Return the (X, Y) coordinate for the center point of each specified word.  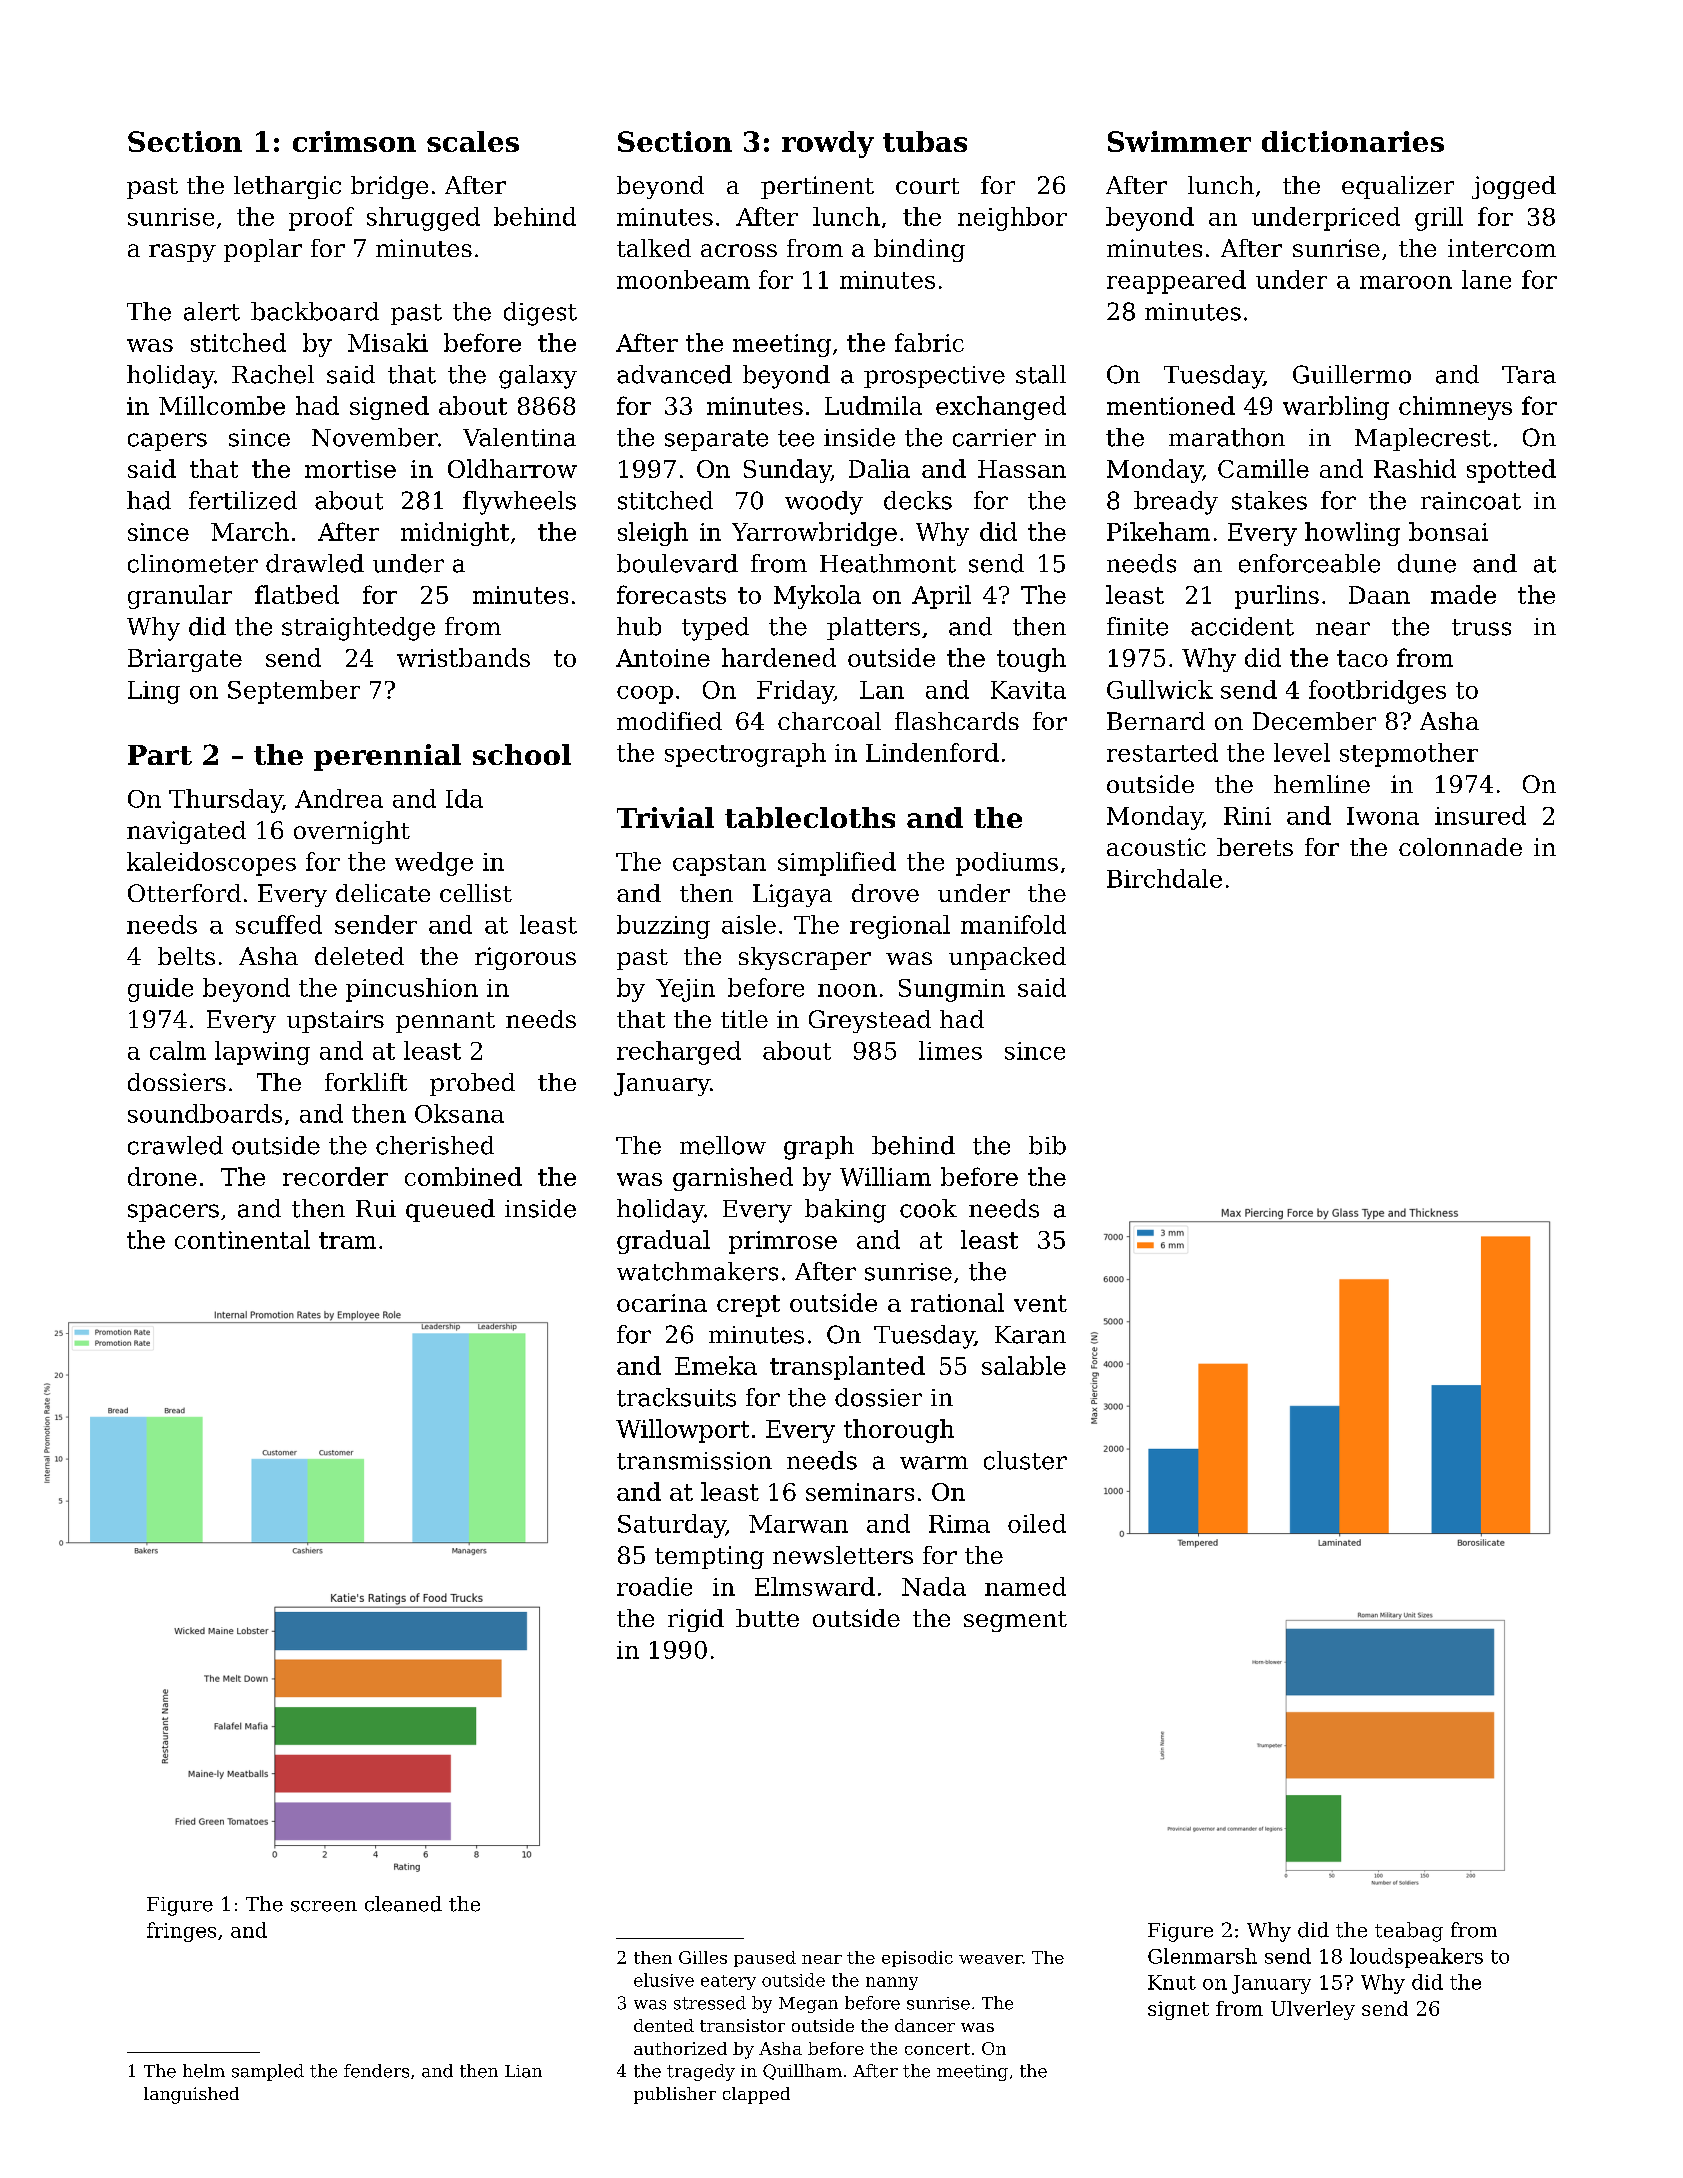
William (885, 1176)
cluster (1025, 1460)
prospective (934, 377)
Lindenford (932, 752)
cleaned (403, 1904)
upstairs (335, 1021)
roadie (654, 1586)
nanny (892, 1983)
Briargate (185, 660)
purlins (1277, 597)
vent (1040, 1303)
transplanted (847, 1368)
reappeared (1176, 282)
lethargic (287, 187)
